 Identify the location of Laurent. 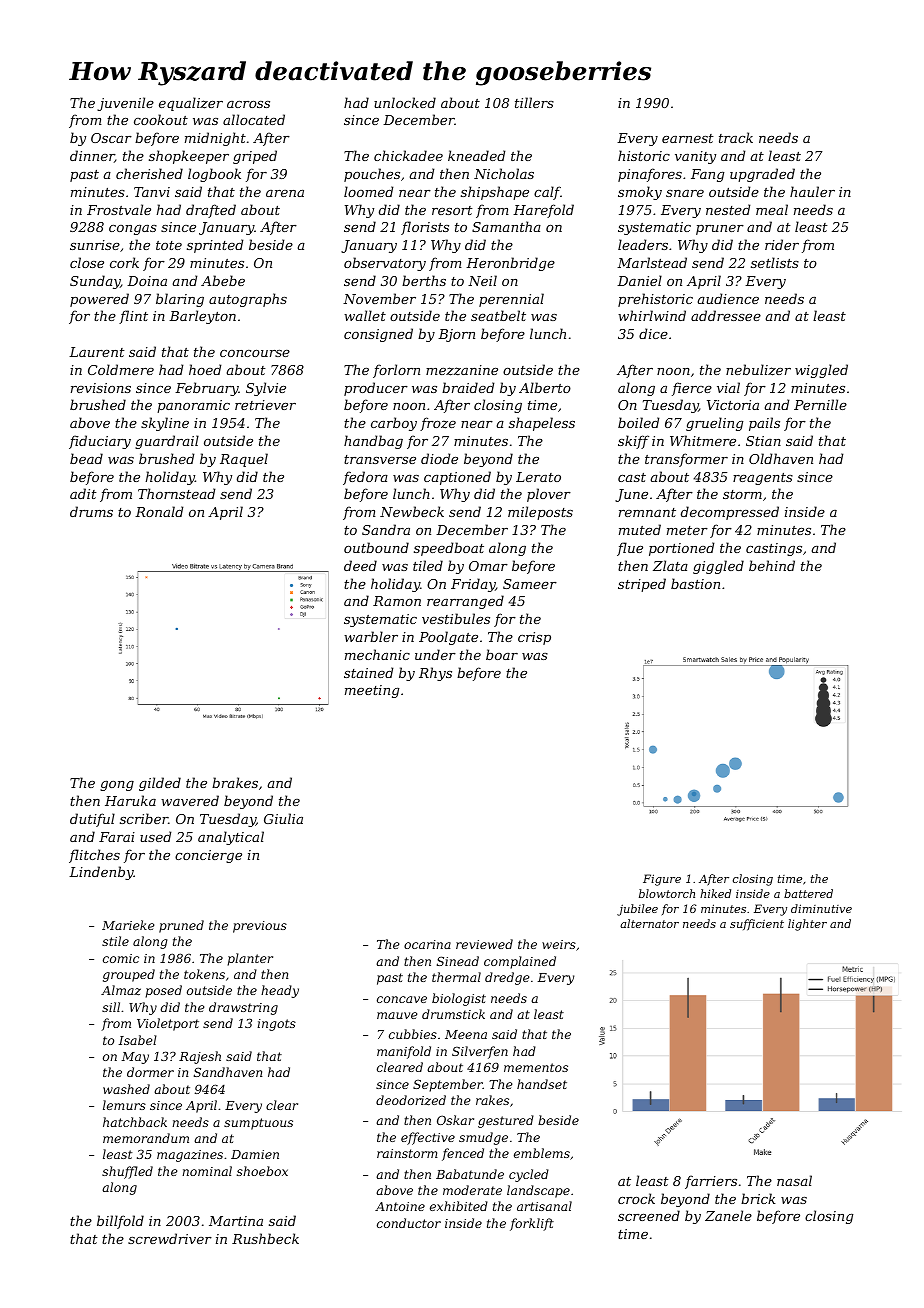
(97, 352).
